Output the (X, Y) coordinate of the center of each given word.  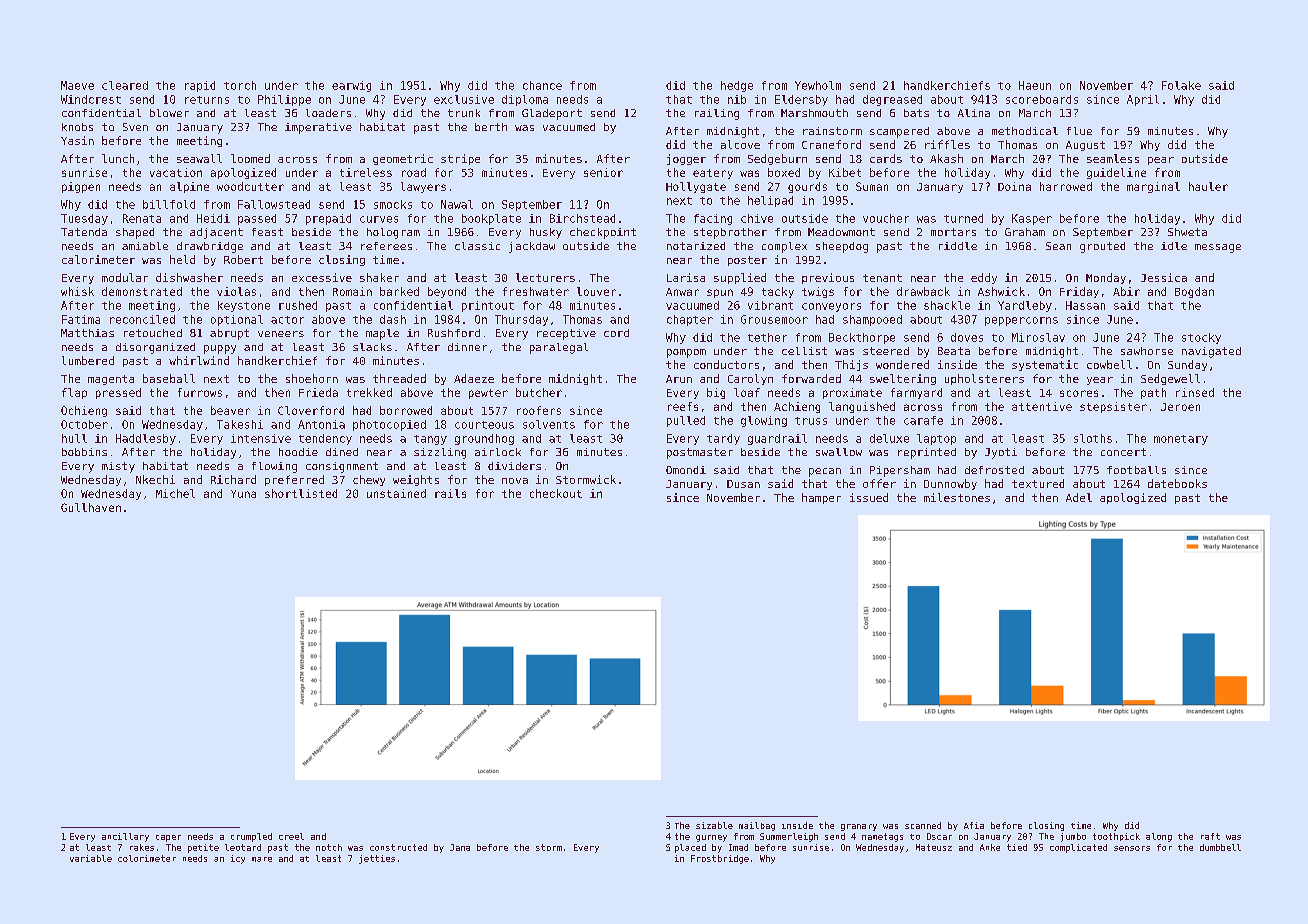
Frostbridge (720, 859)
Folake (1181, 85)
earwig (351, 86)
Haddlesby (146, 439)
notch (329, 847)
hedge (737, 86)
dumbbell (1220, 847)
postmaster (700, 453)
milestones (957, 497)
